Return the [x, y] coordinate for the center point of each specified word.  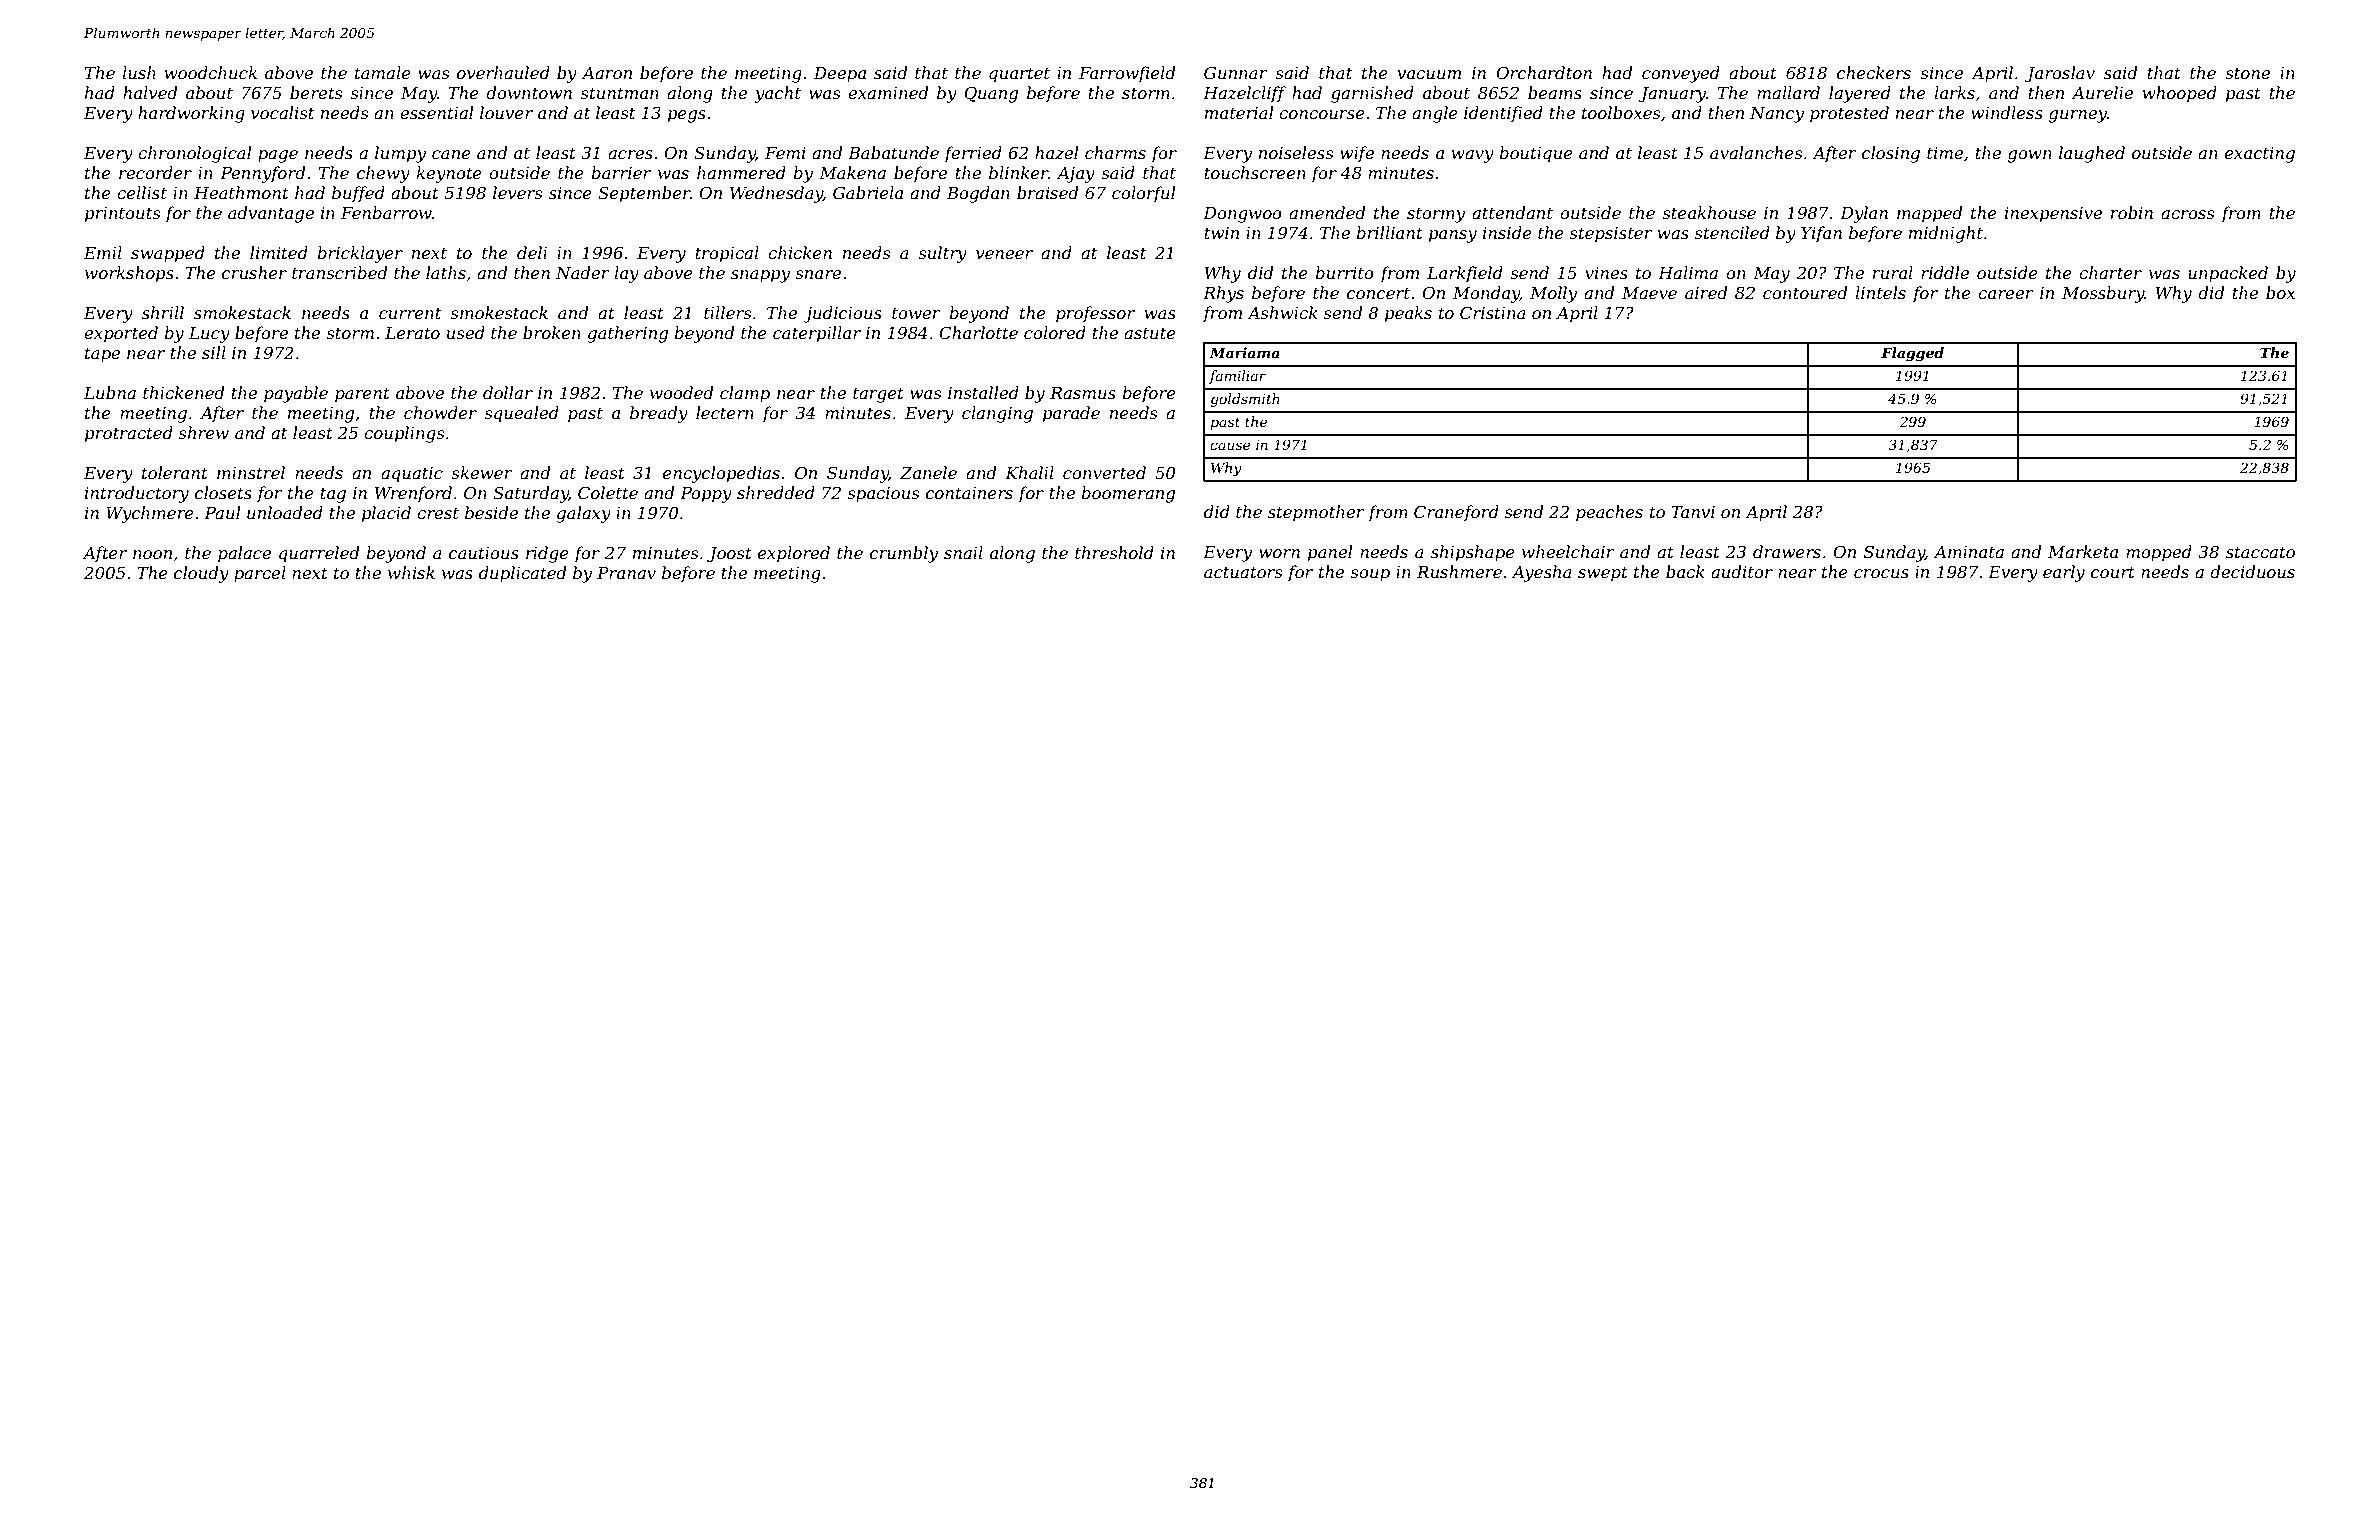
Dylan [1864, 214]
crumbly [904, 554]
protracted [129, 434]
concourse [1322, 114]
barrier [621, 172]
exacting [2260, 155]
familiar [1237, 377]
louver [506, 112]
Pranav [626, 573]
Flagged [1912, 354]
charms [1115, 152]
